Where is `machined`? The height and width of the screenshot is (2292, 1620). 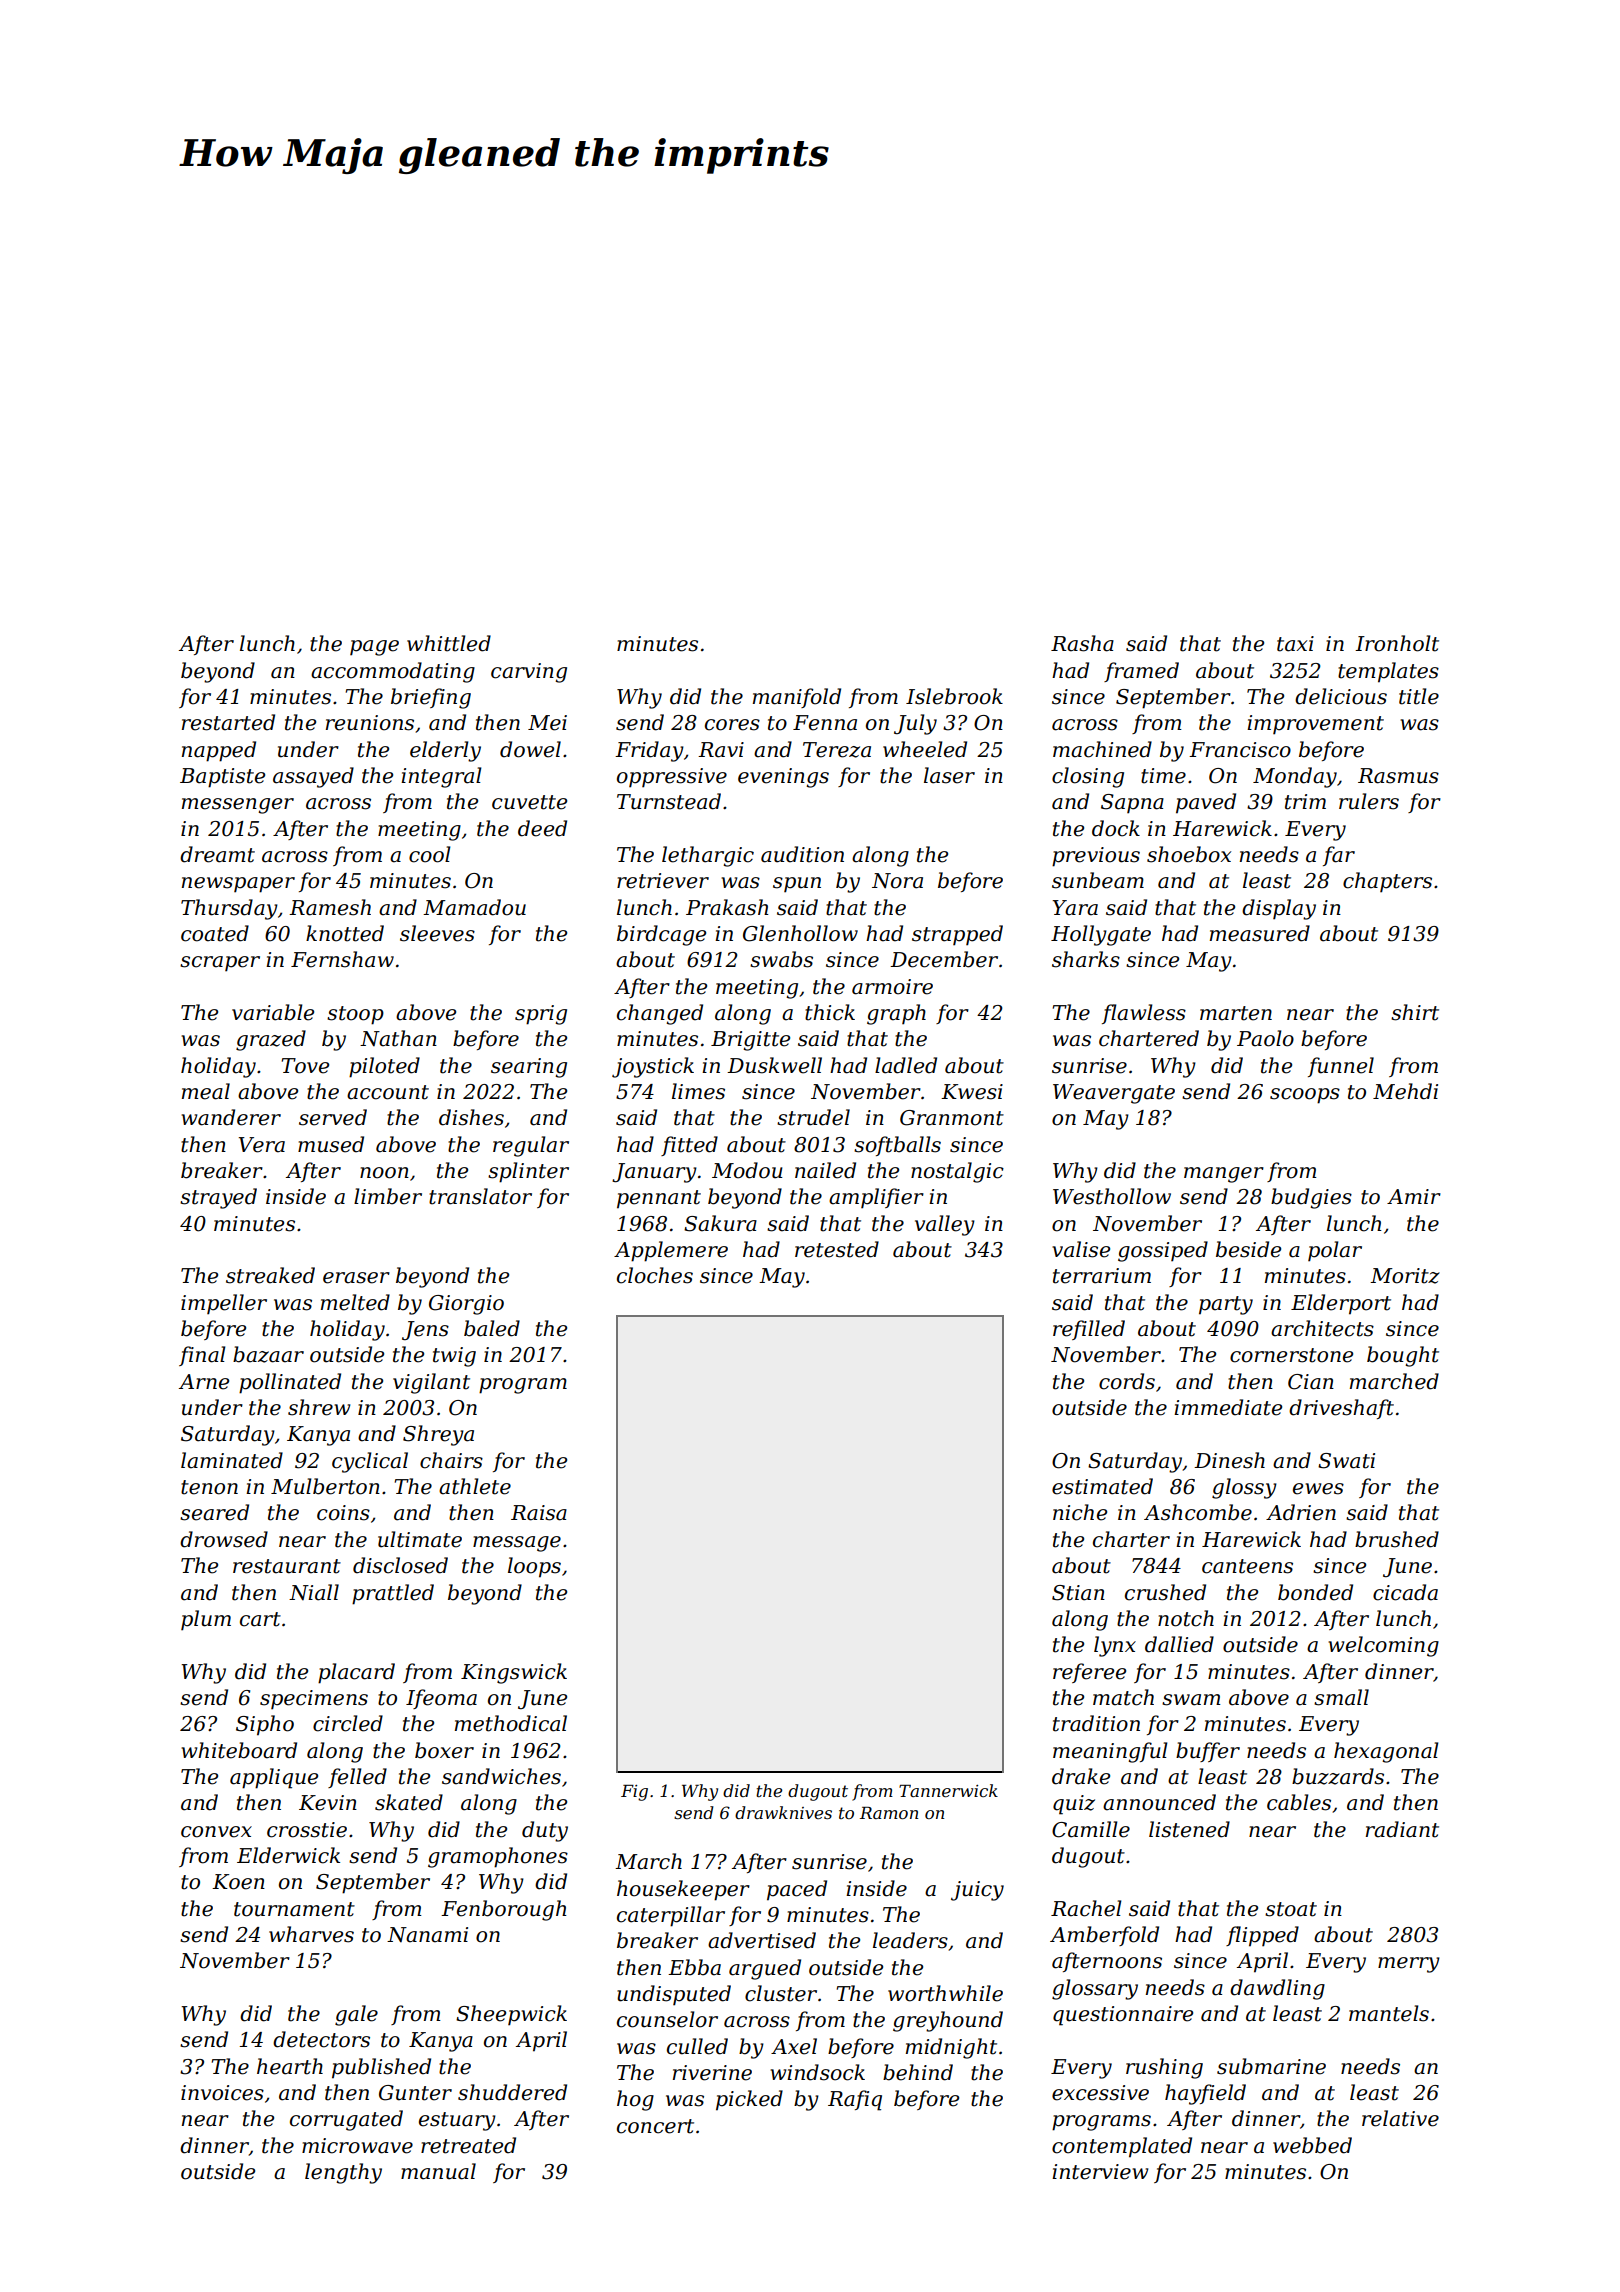 machined is located at coordinates (1102, 749).
